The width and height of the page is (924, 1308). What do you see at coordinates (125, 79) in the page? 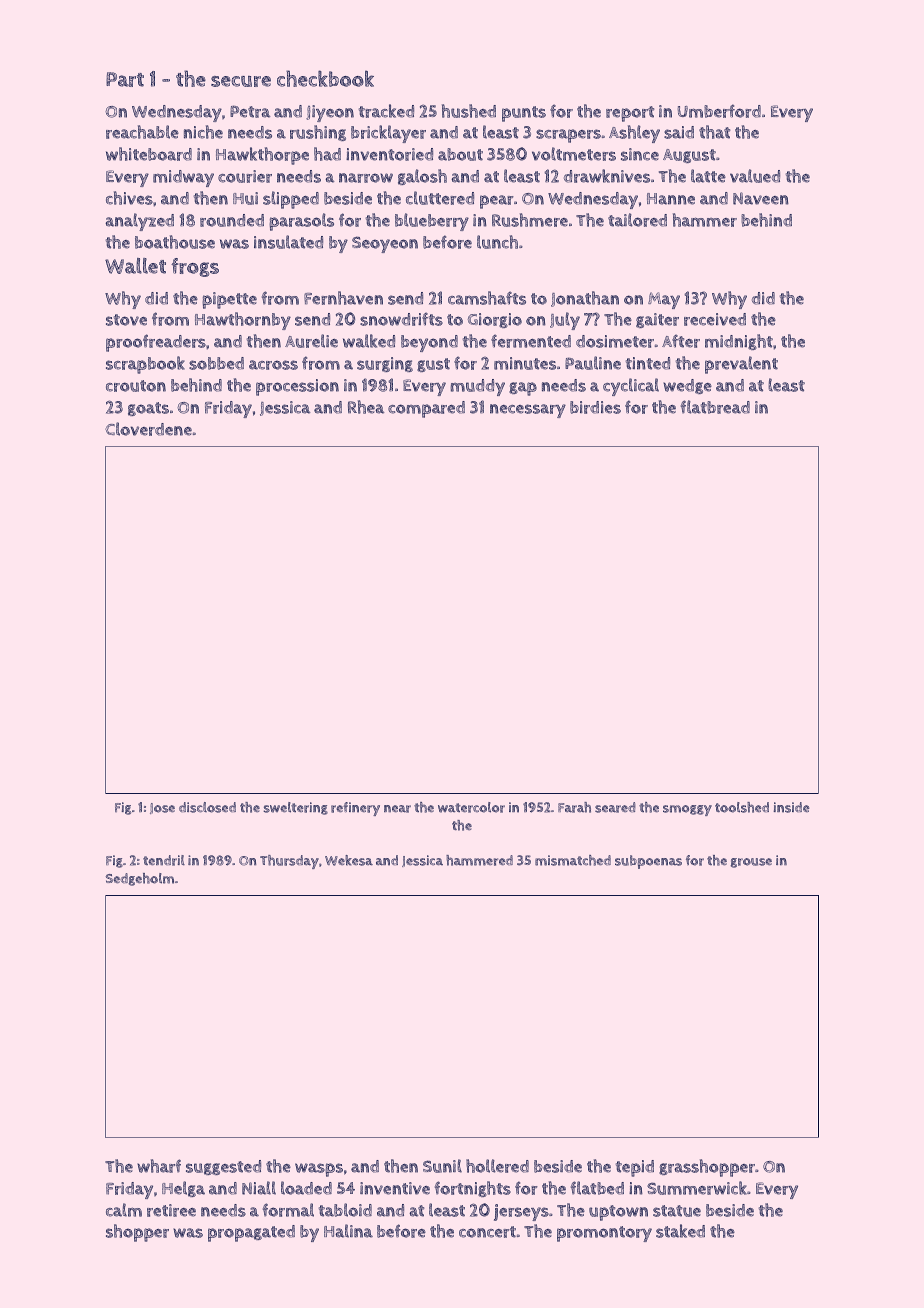
I see `Part` at bounding box center [125, 79].
